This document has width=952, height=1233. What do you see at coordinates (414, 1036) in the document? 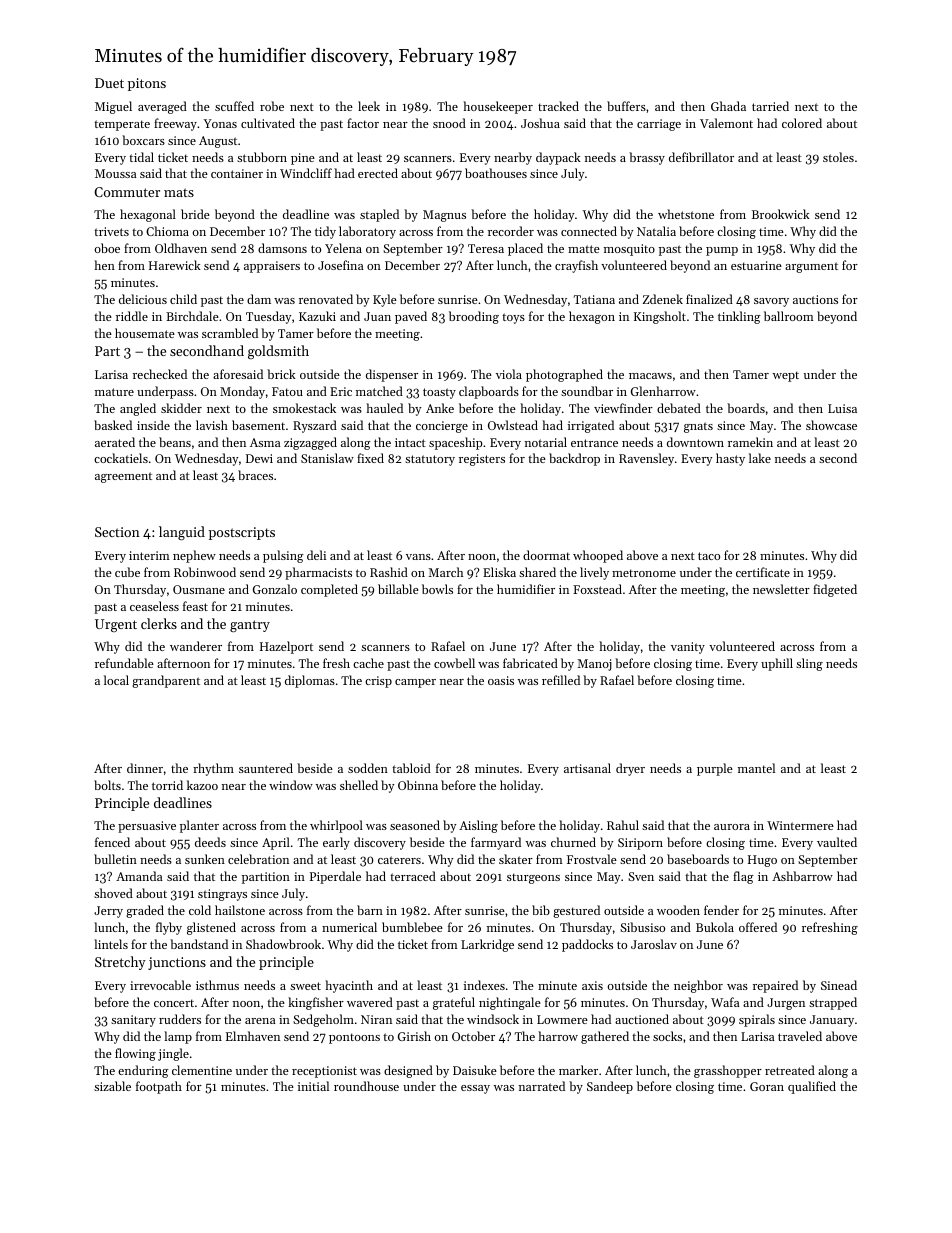
I see `Girish` at bounding box center [414, 1036].
